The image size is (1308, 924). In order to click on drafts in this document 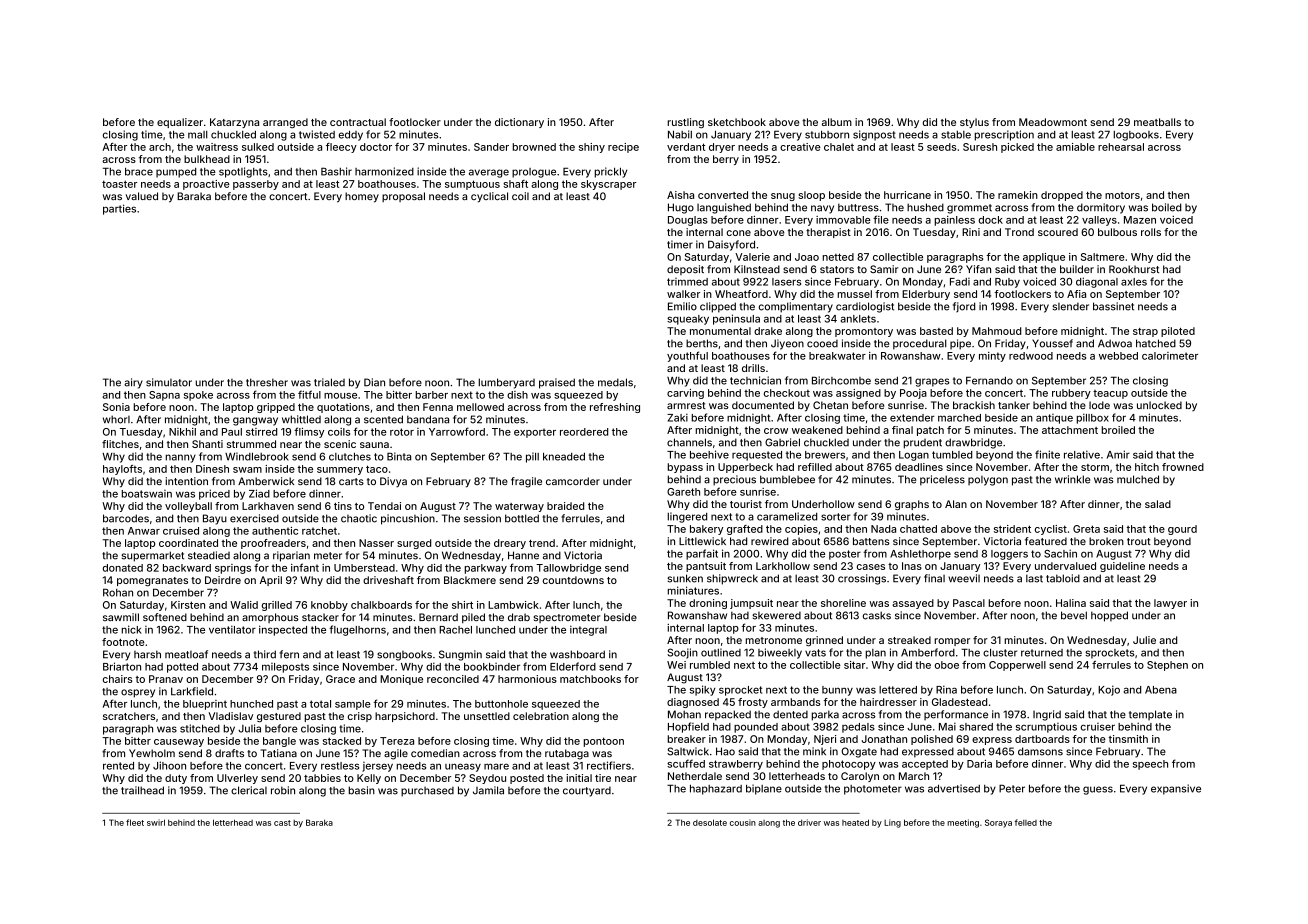, I will do `click(229, 753)`.
